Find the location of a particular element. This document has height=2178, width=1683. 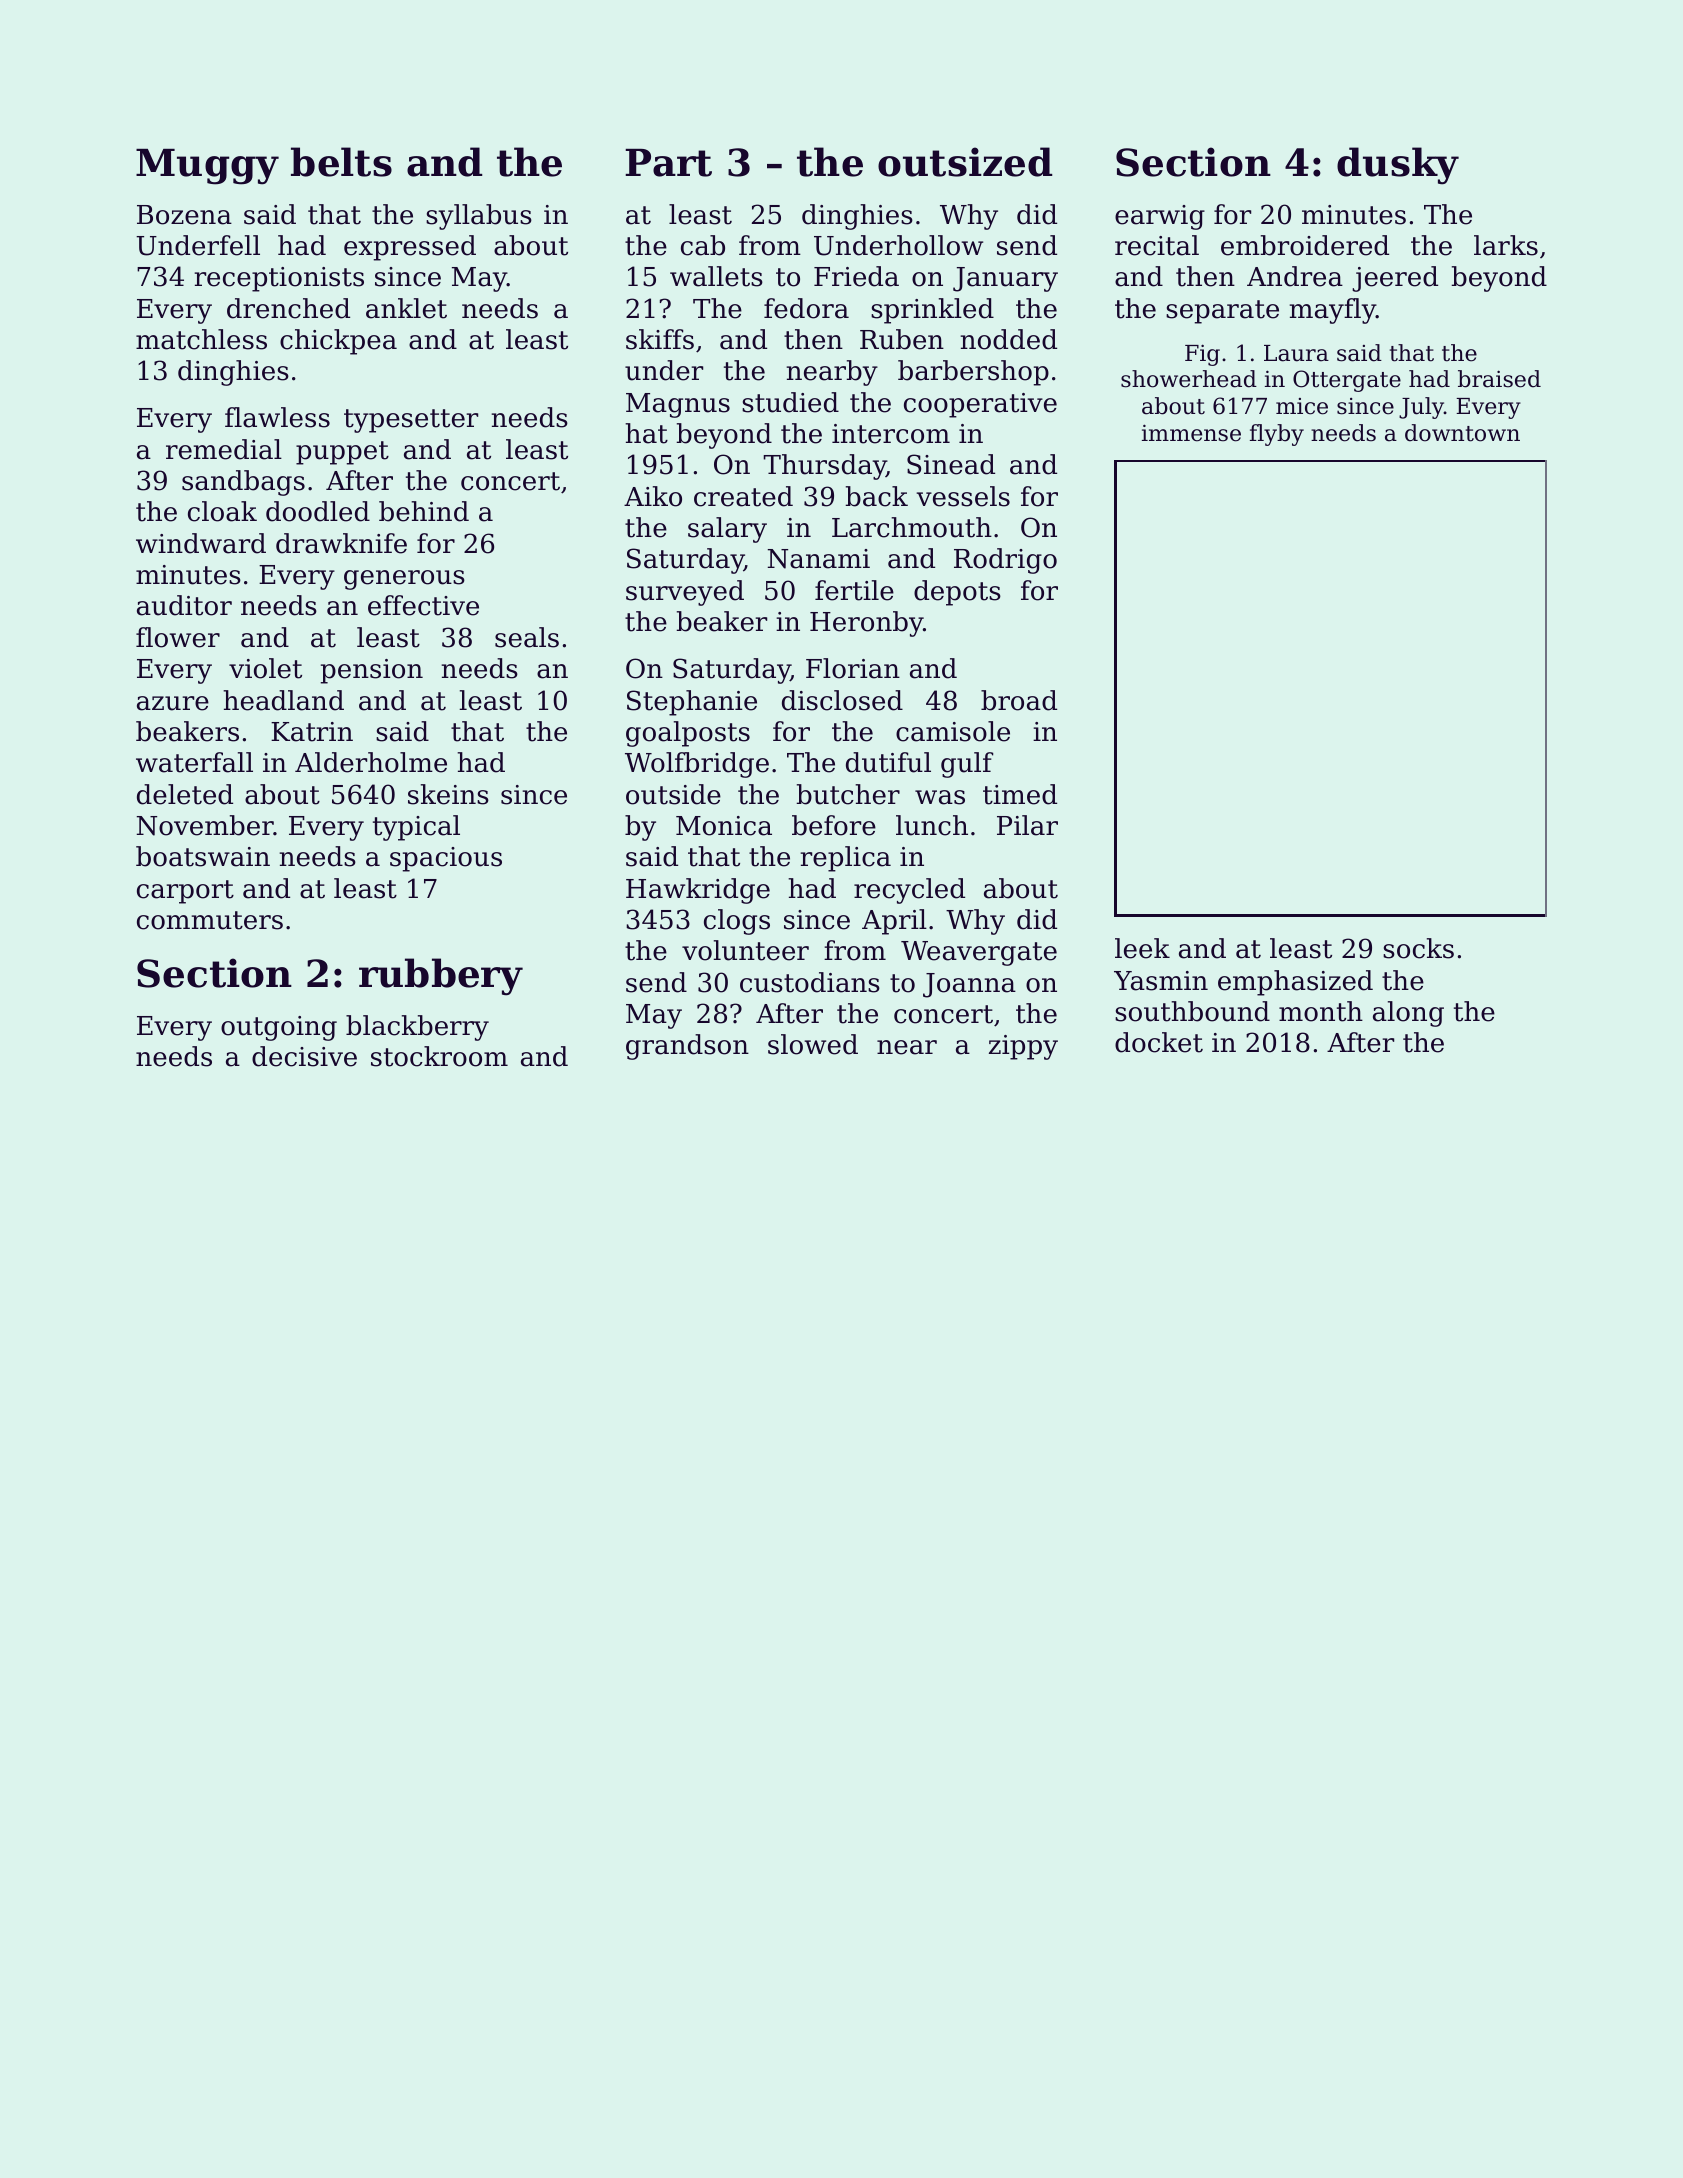

grandson is located at coordinates (687, 1047).
